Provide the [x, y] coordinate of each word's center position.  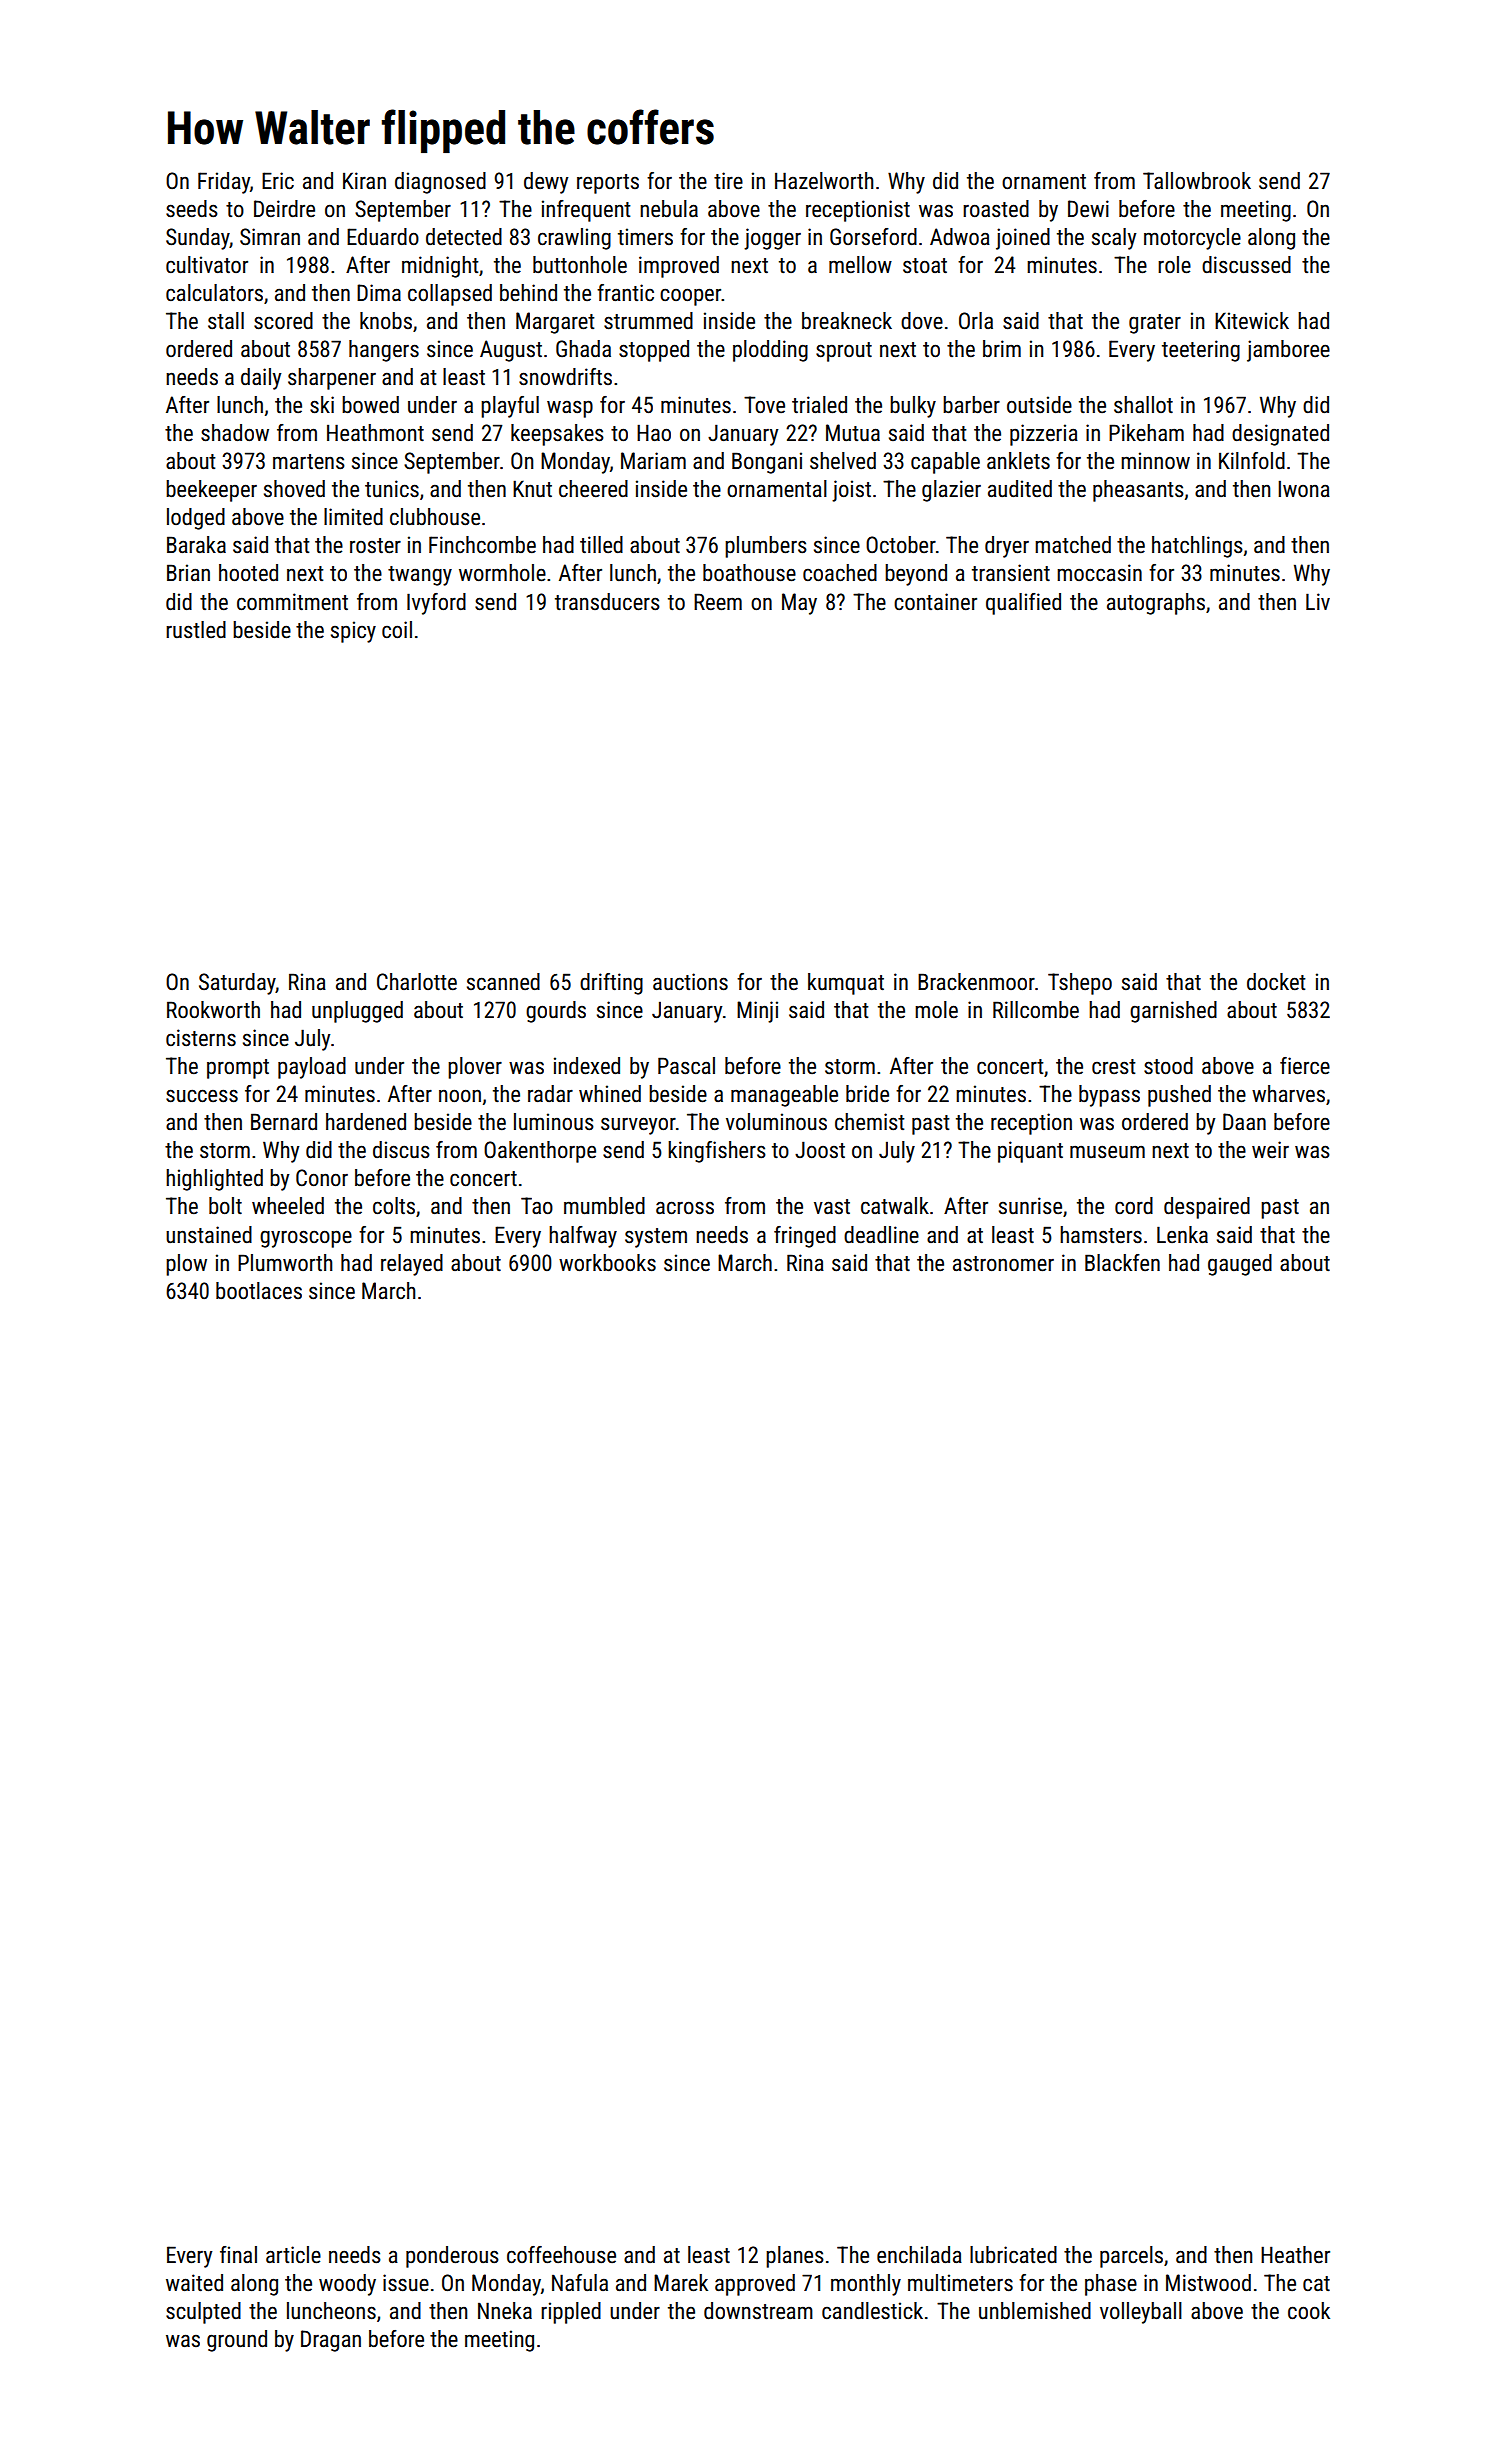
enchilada [919, 2255]
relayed [412, 1265]
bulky [913, 407]
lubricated [1013, 2255]
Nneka [505, 2311]
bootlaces [259, 1291]
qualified [1023, 604]
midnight [440, 267]
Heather [1295, 2255]
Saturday [237, 984]
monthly [866, 2285]
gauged [1240, 1265]
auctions [690, 982]
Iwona [1304, 489]
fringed [805, 1237]
